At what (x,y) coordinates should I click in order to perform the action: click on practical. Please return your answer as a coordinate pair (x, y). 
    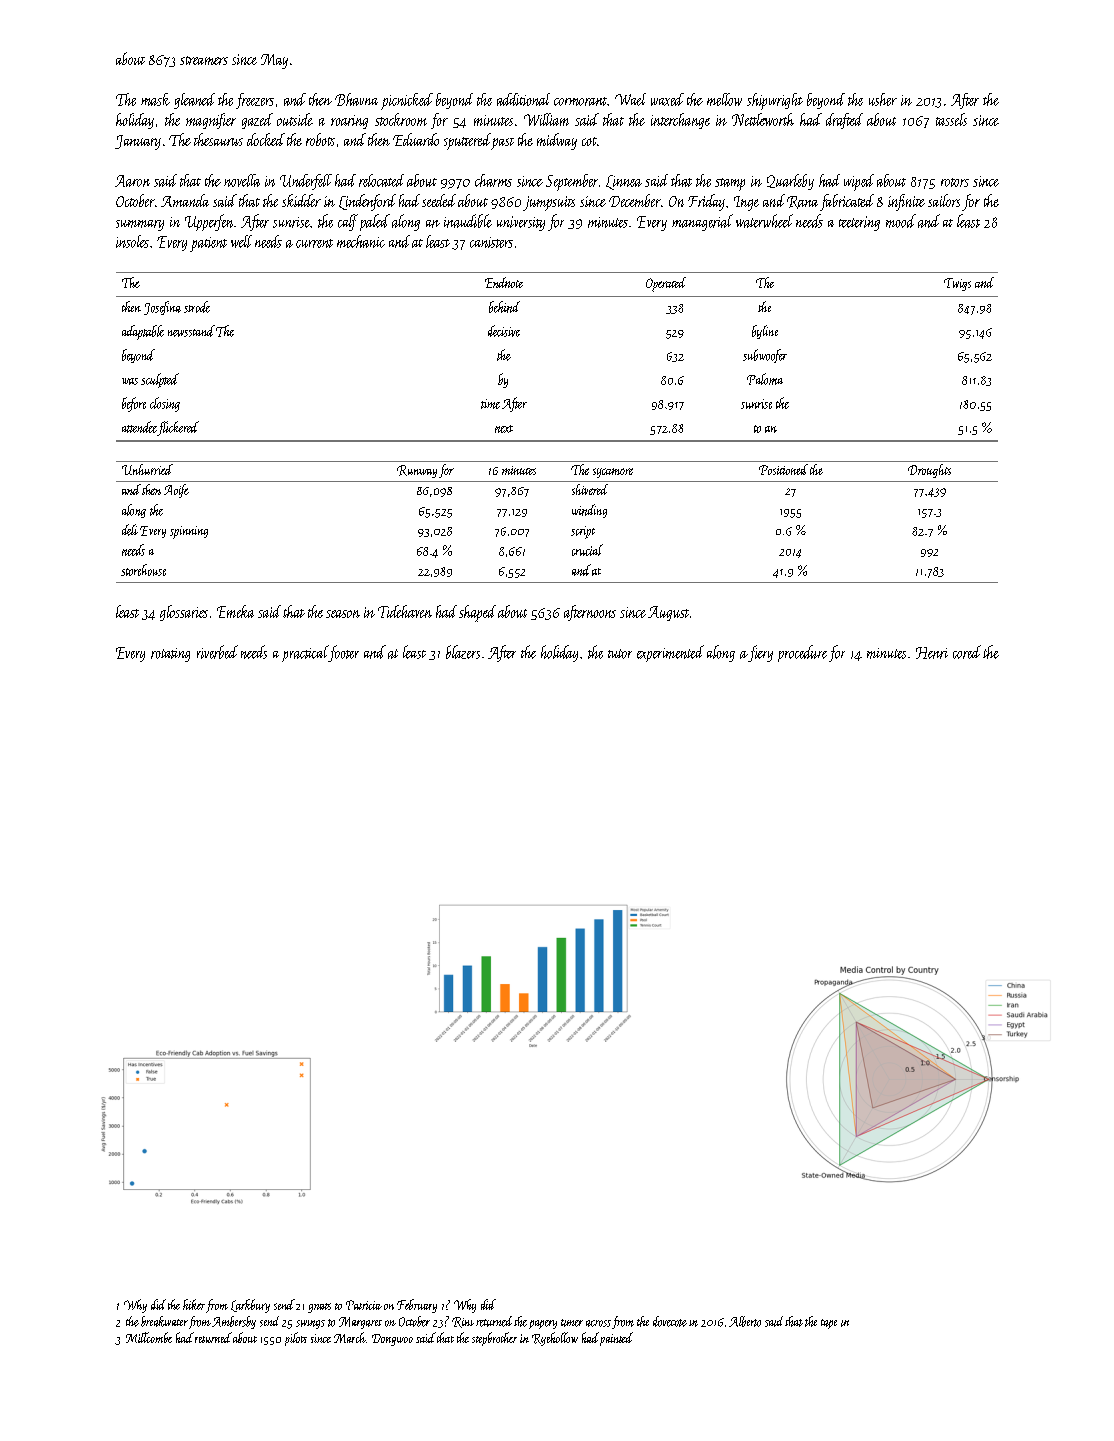
    Looking at the image, I should click on (305, 653).
